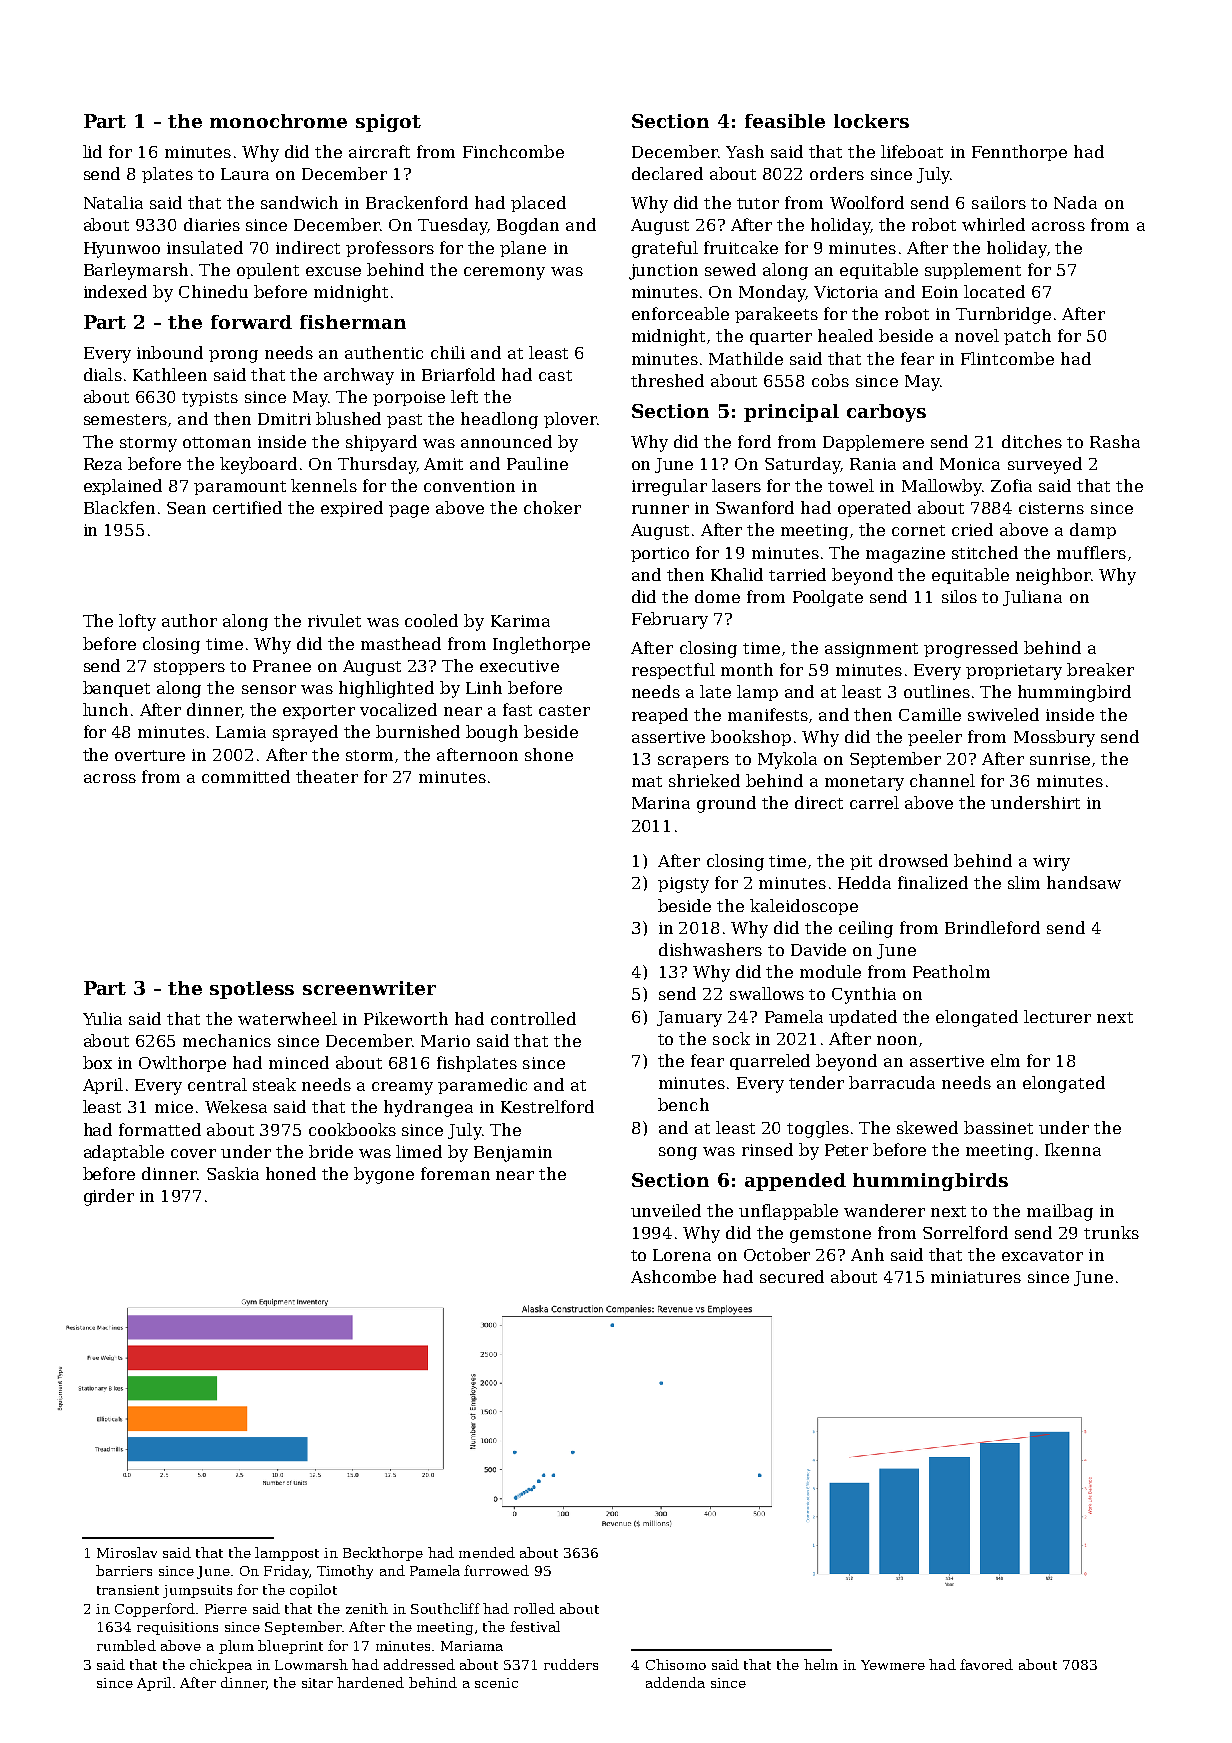 The height and width of the screenshot is (1743, 1232). What do you see at coordinates (274, 1084) in the screenshot?
I see `steak` at bounding box center [274, 1084].
